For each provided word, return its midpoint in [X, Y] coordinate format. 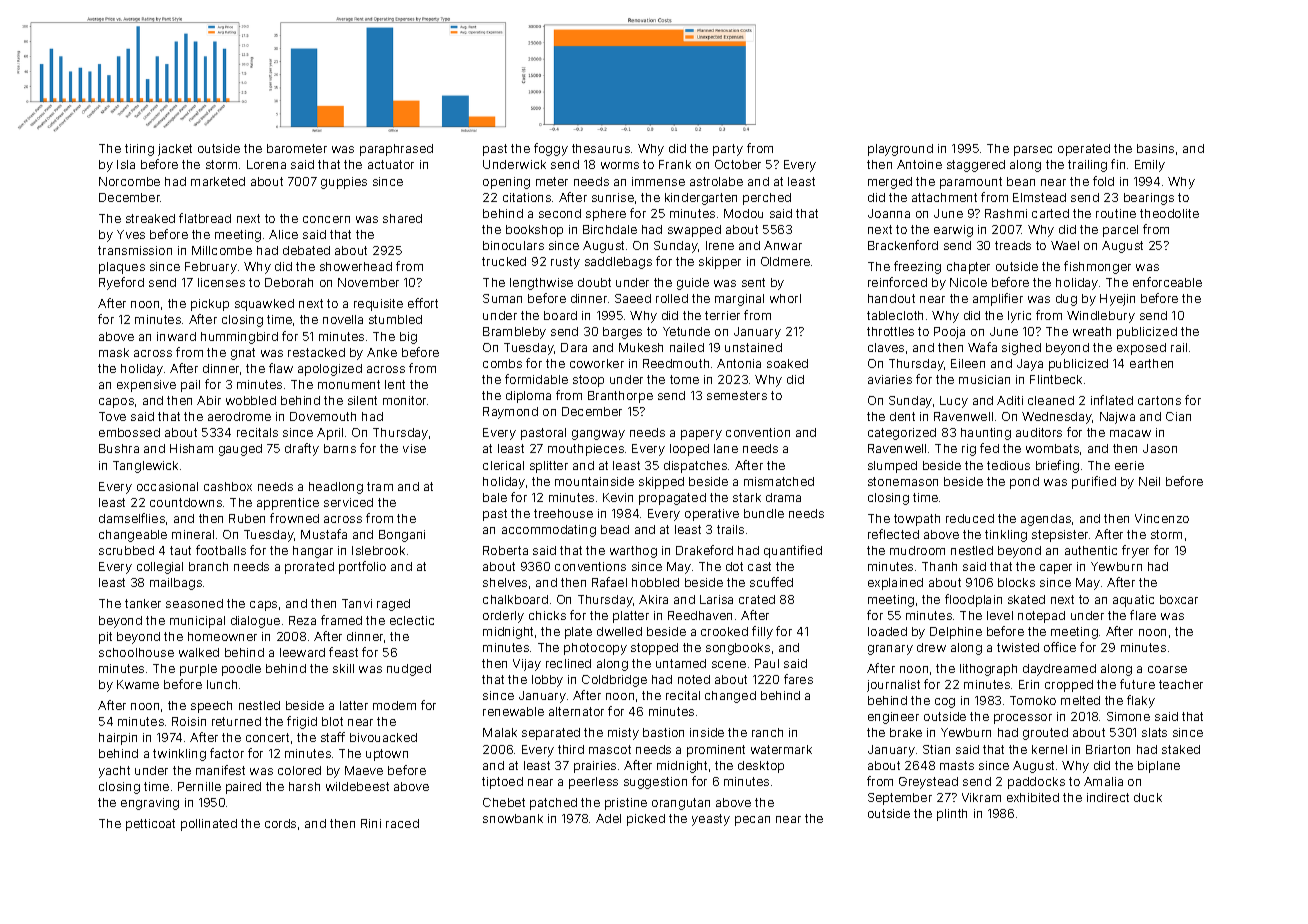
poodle [241, 670]
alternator [576, 711]
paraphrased [396, 150]
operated [1084, 150]
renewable [513, 711]
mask [114, 352]
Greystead [928, 783]
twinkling [179, 755]
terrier [722, 315]
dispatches [695, 467]
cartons [1159, 400]
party [728, 150]
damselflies [132, 518]
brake [906, 732]
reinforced [897, 282]
